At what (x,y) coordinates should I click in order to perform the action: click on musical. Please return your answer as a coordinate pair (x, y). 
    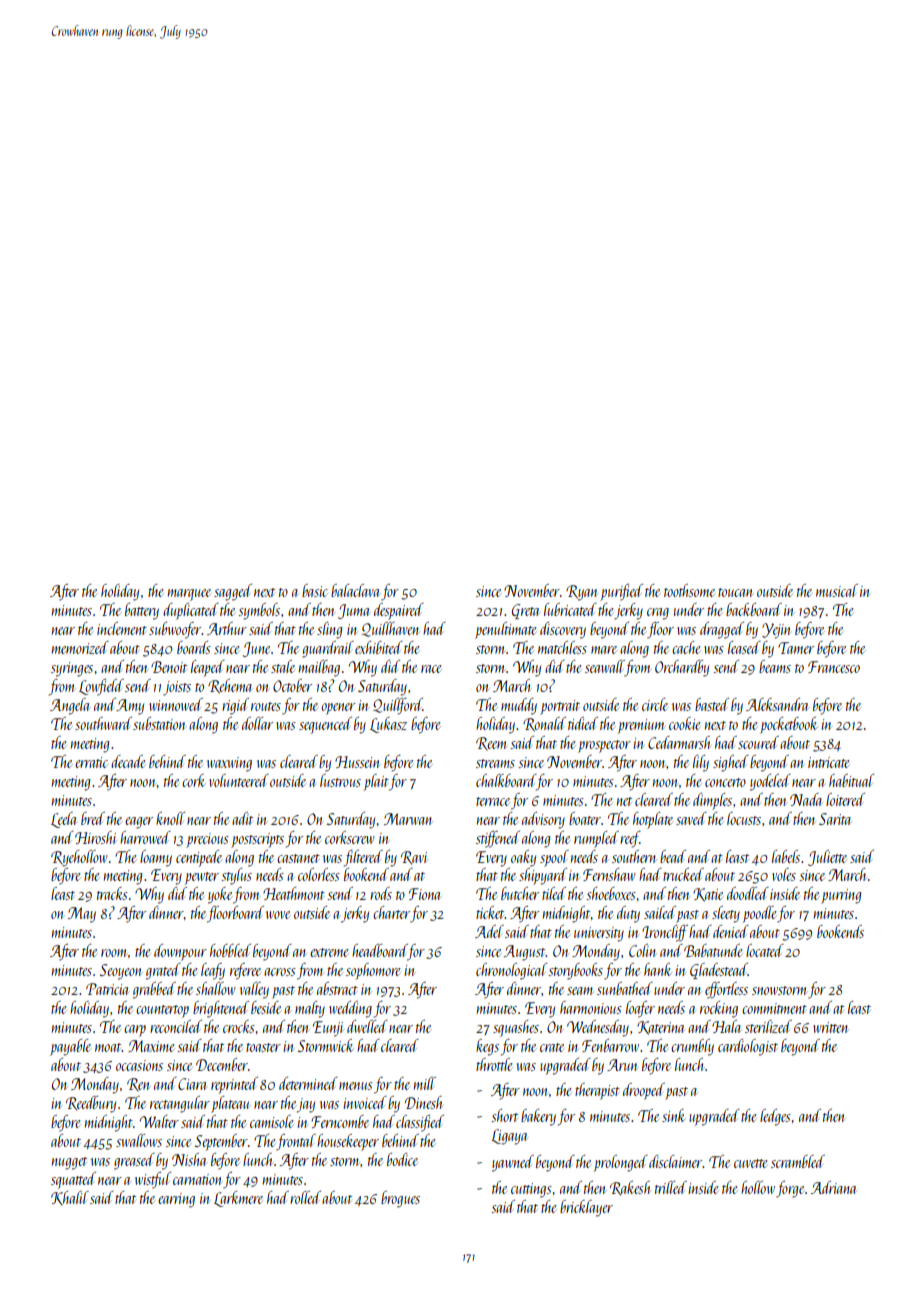
    Looking at the image, I should click on (837, 590).
